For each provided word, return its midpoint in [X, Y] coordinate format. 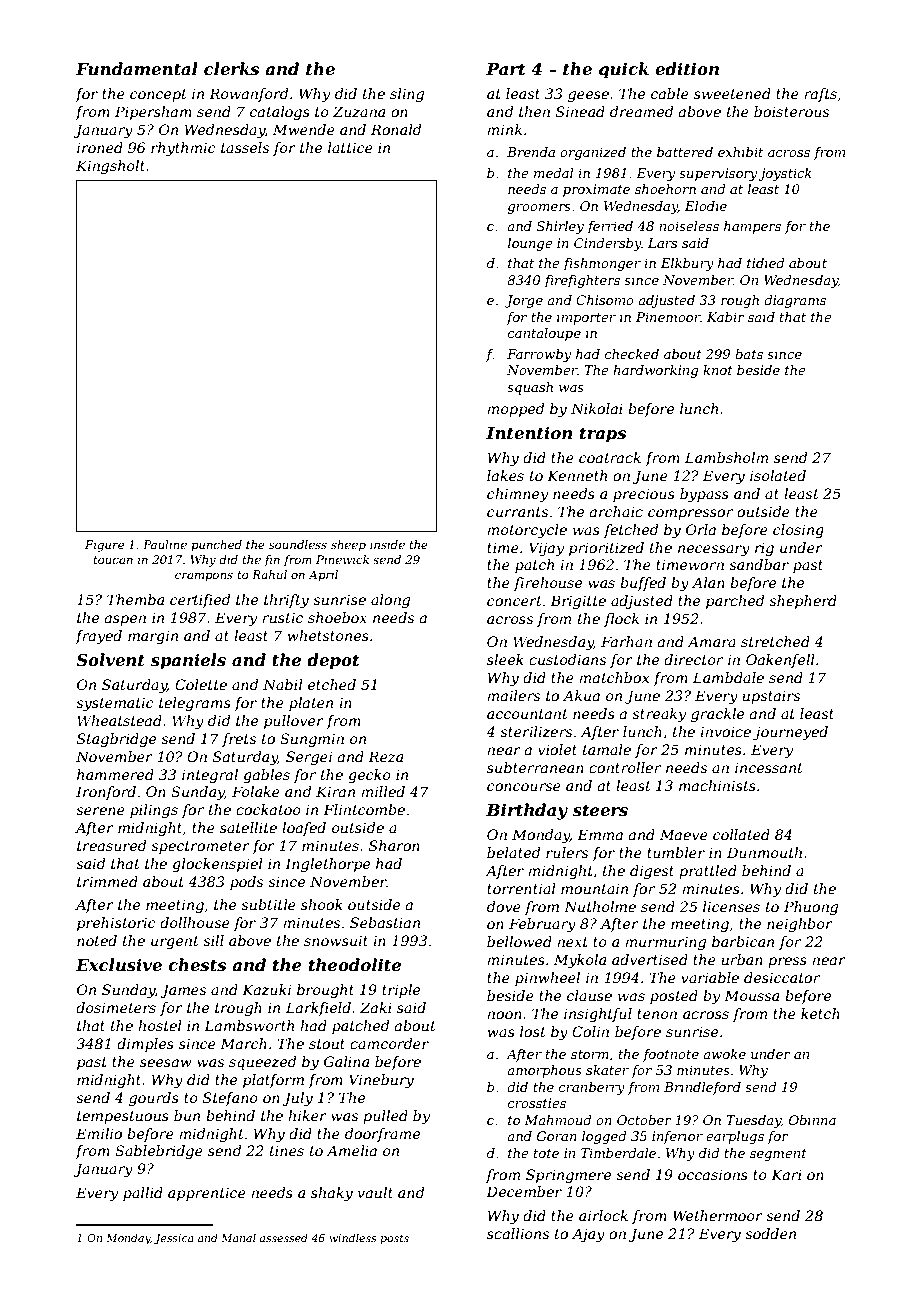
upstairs [771, 697]
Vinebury [381, 1081]
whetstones [328, 635]
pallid [143, 1194]
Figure [104, 546]
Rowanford [248, 95]
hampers [752, 227]
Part [505, 69]
